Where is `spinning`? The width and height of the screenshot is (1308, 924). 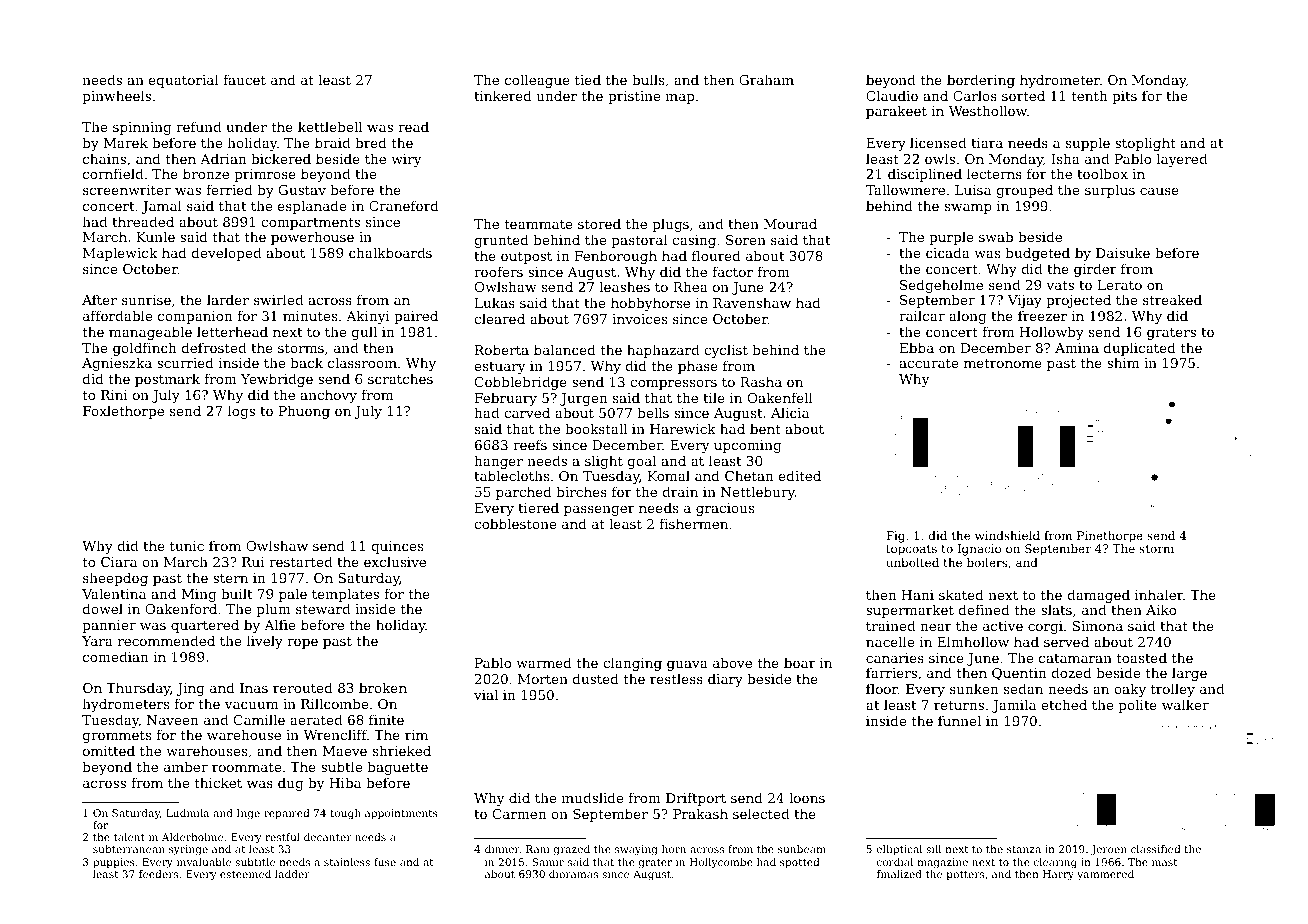 spinning is located at coordinates (142, 128).
